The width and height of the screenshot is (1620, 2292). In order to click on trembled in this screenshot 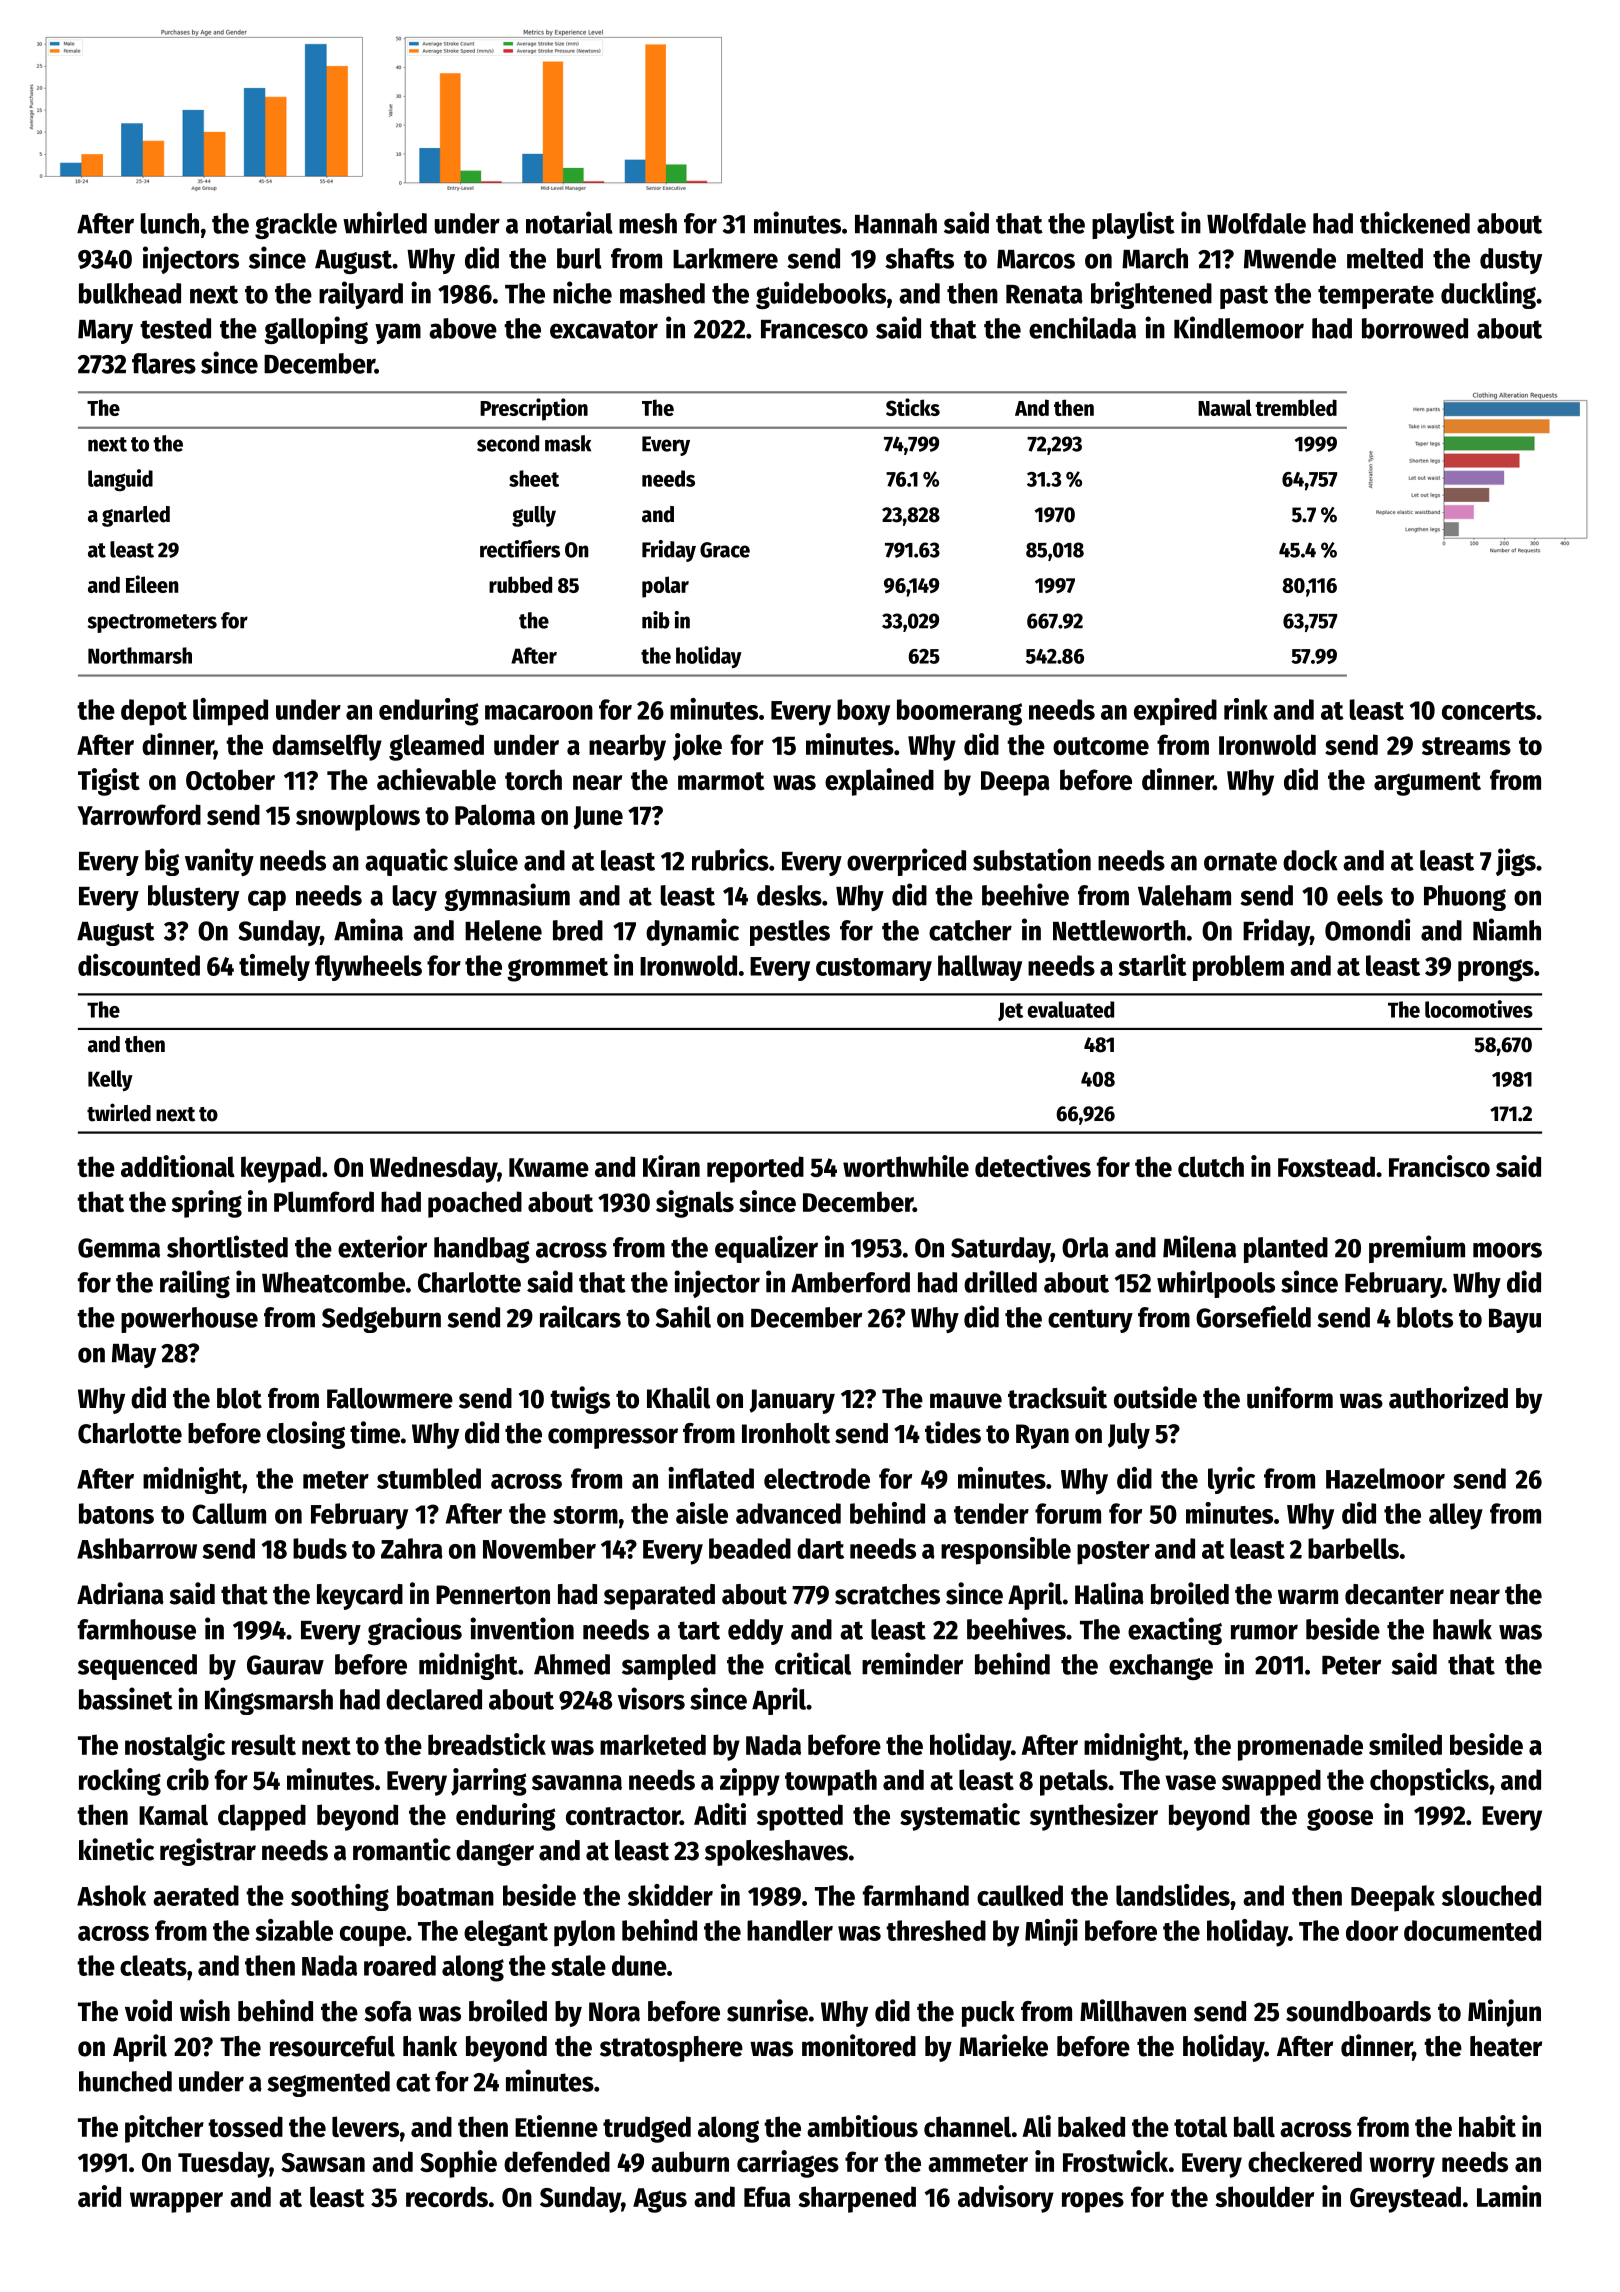, I will do `click(1296, 407)`.
